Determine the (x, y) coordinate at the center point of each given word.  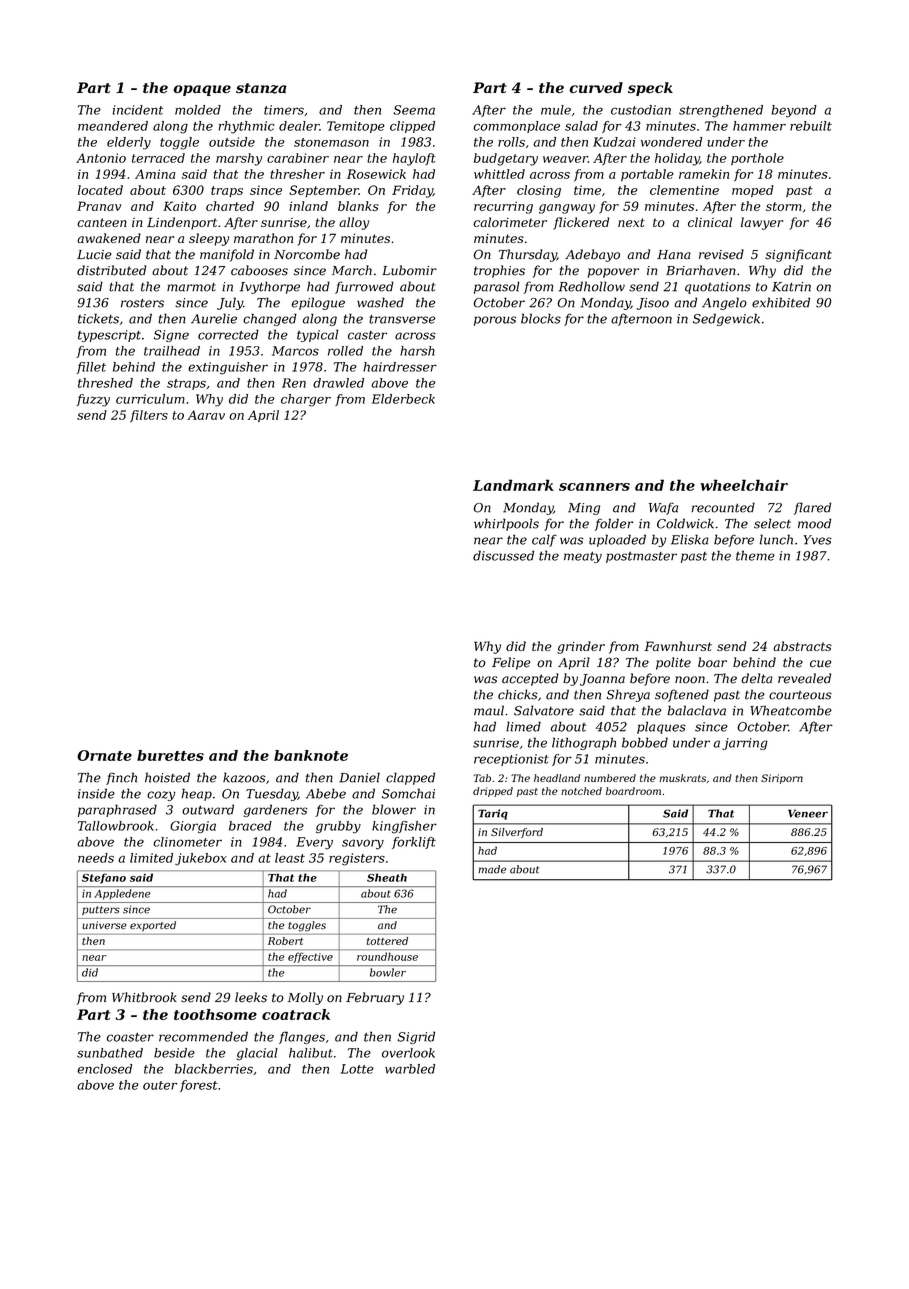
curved (596, 87)
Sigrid (416, 1037)
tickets (98, 318)
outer (160, 1085)
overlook (408, 1053)
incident (138, 110)
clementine (684, 190)
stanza (261, 88)
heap (196, 794)
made (492, 869)
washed (380, 302)
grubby (338, 827)
